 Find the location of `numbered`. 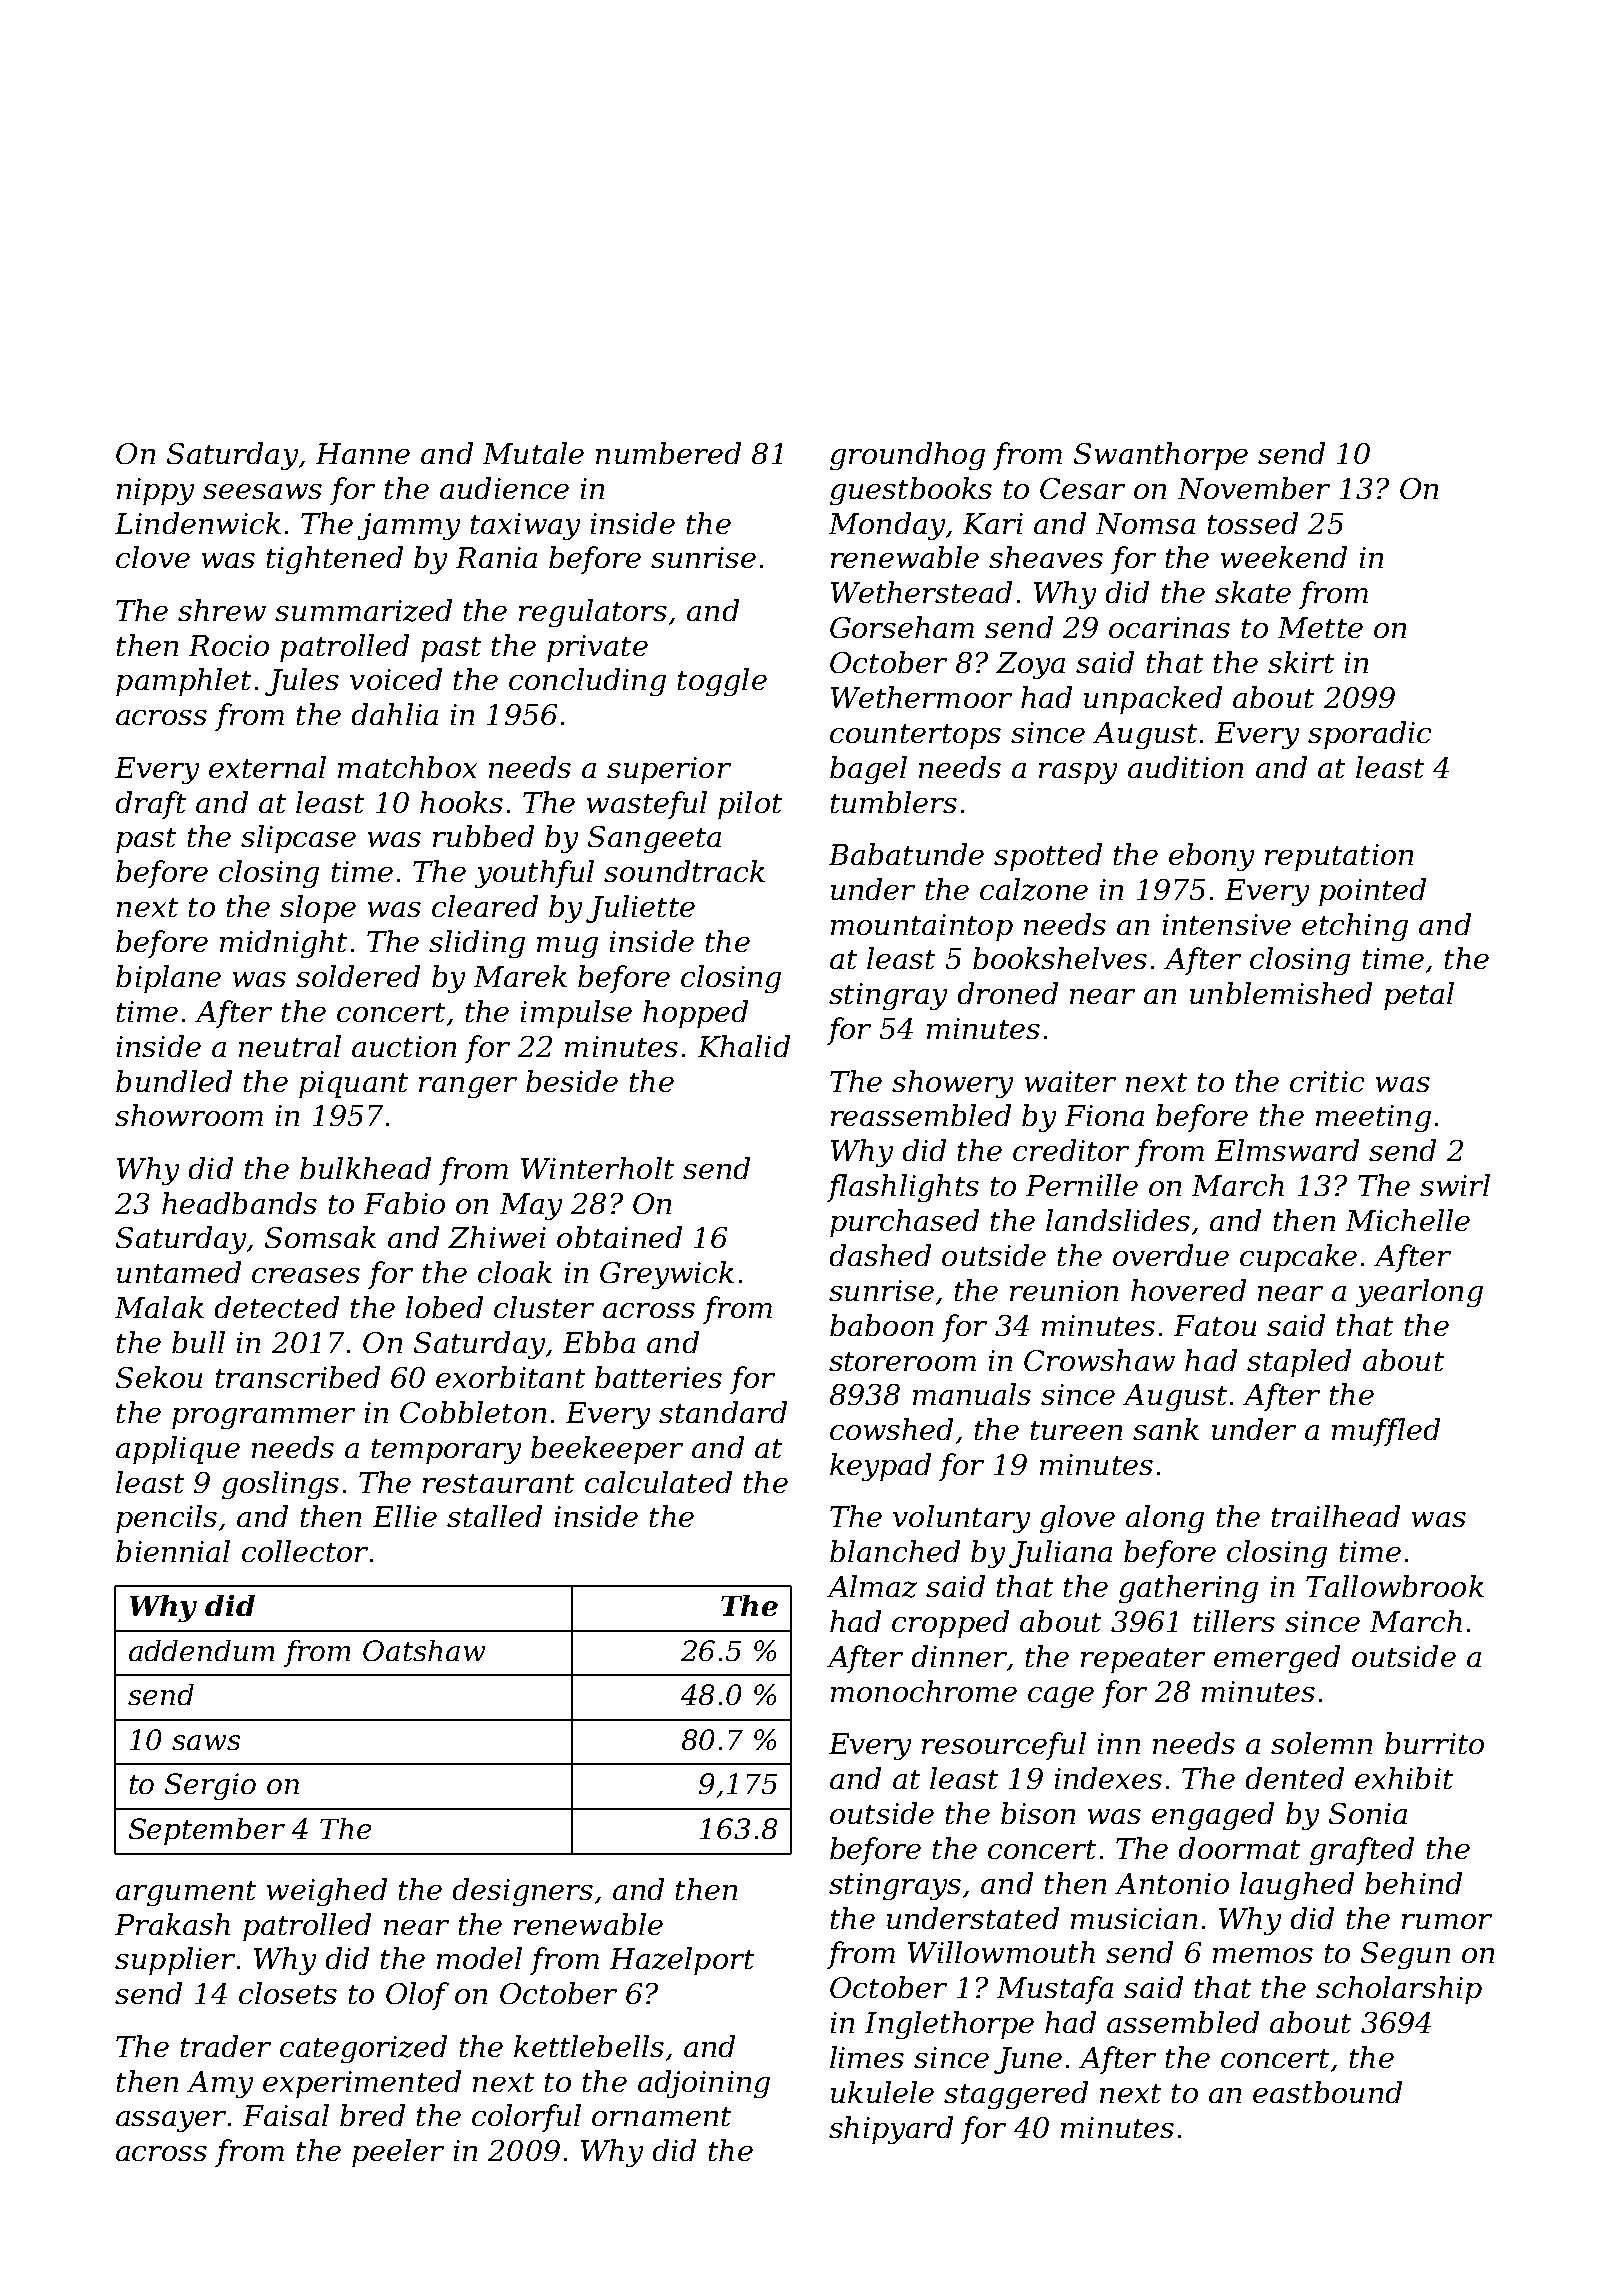

numbered is located at coordinates (668, 453).
